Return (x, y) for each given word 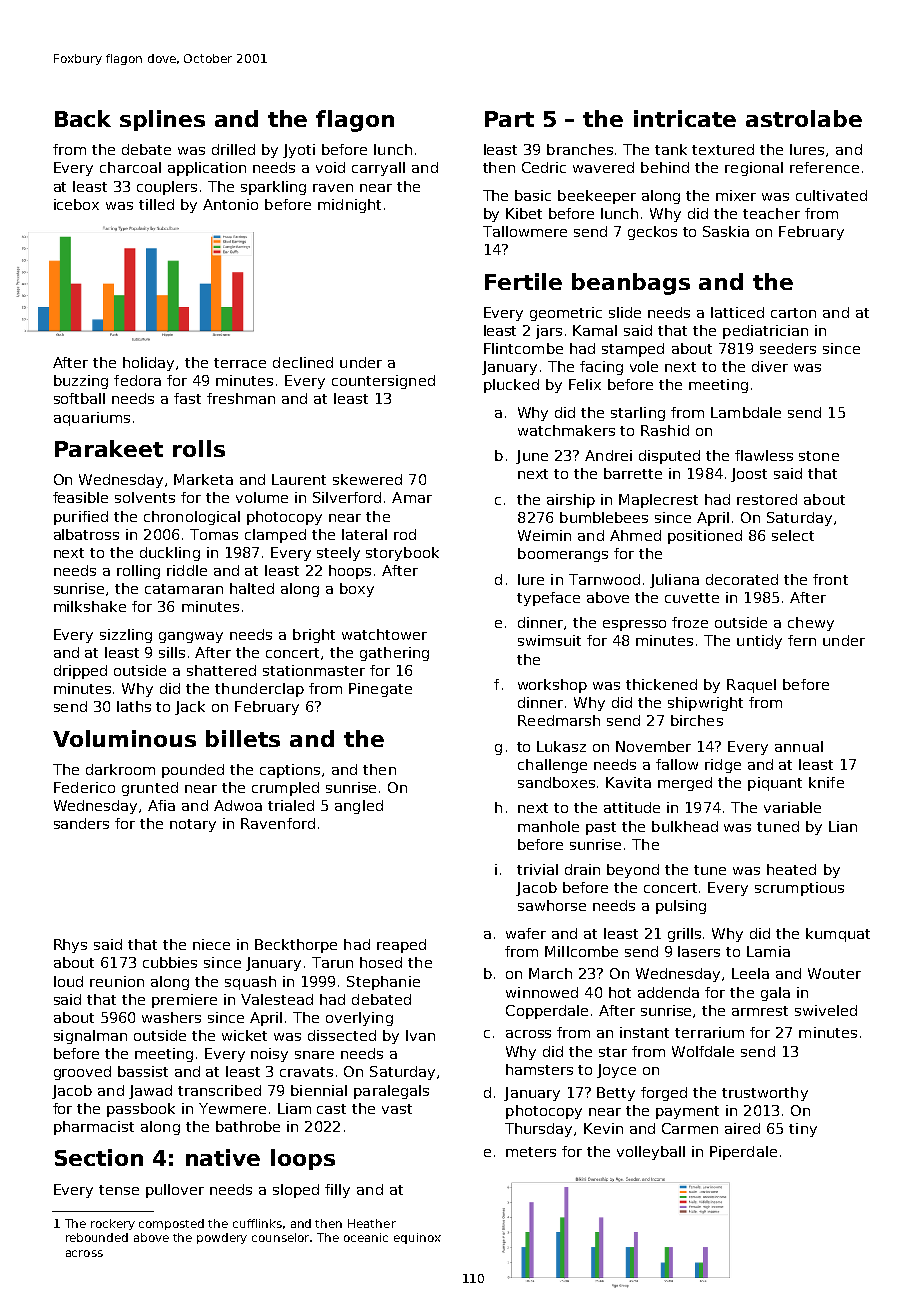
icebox (76, 204)
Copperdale (547, 1012)
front (830, 579)
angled (359, 807)
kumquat (838, 935)
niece (211, 944)
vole (644, 366)
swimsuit (549, 640)
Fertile (523, 281)
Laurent (299, 479)
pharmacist (94, 1128)
